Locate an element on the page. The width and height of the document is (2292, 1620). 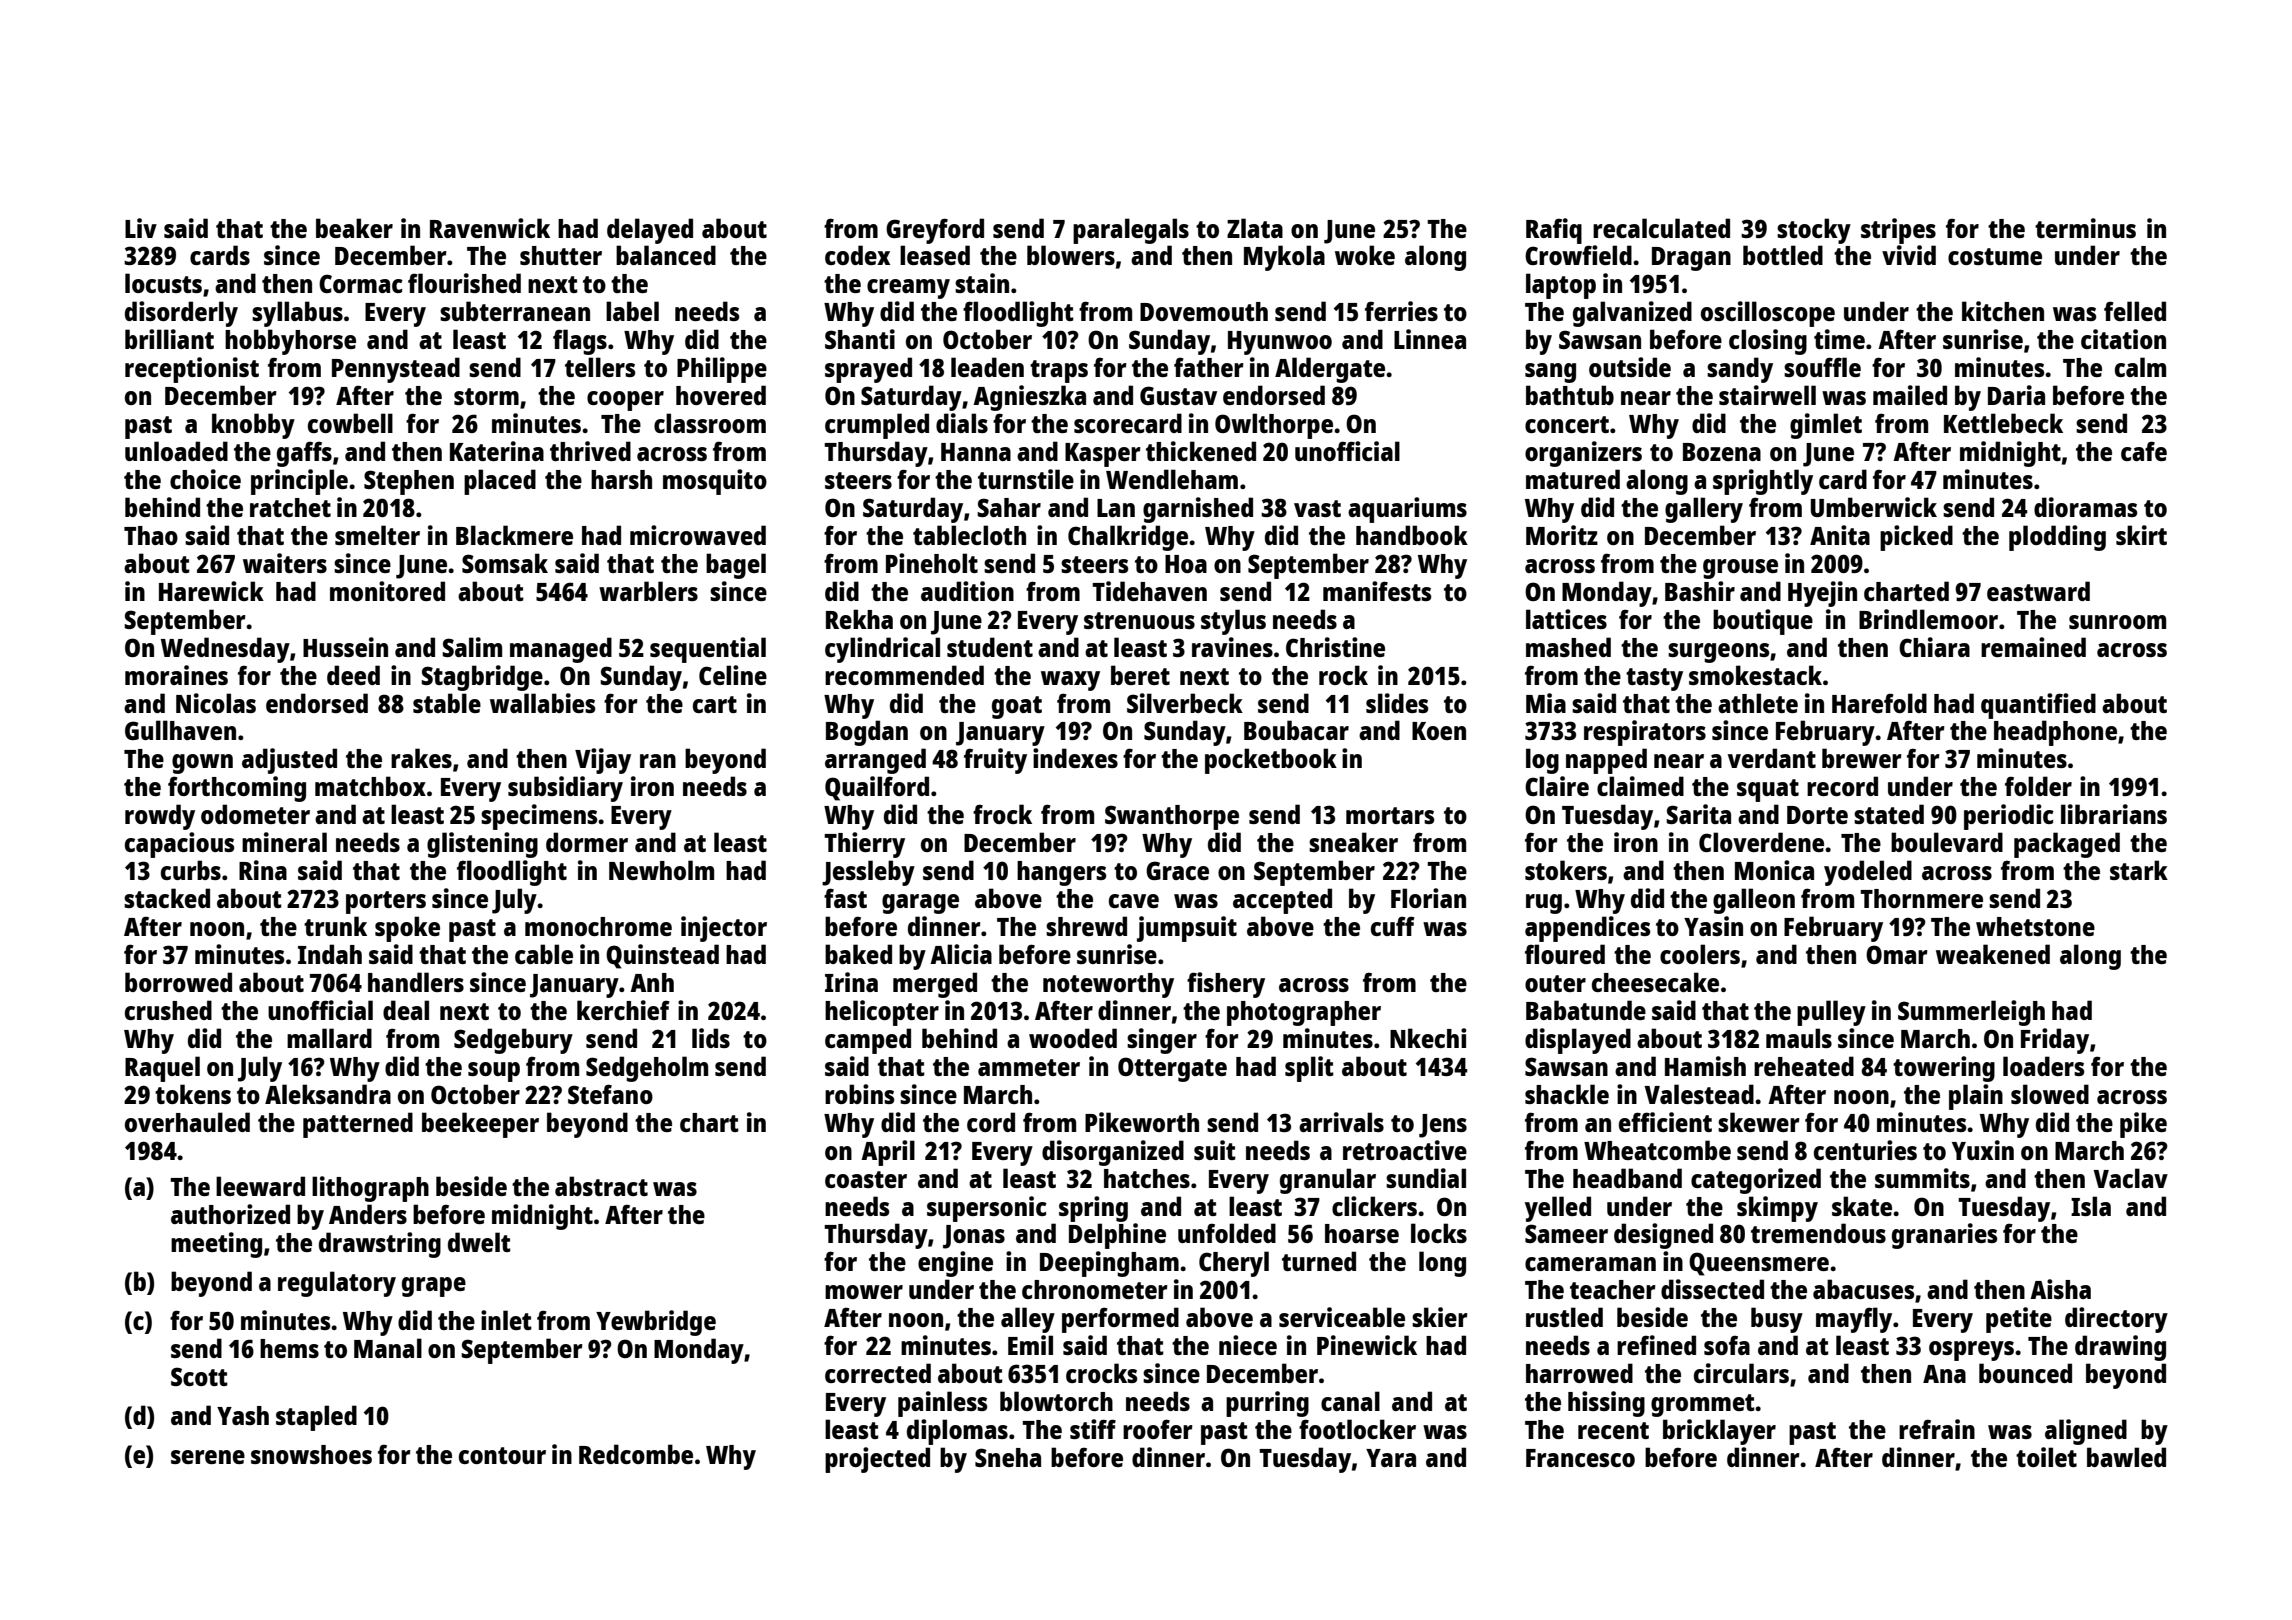
remained is located at coordinates (2033, 647).
